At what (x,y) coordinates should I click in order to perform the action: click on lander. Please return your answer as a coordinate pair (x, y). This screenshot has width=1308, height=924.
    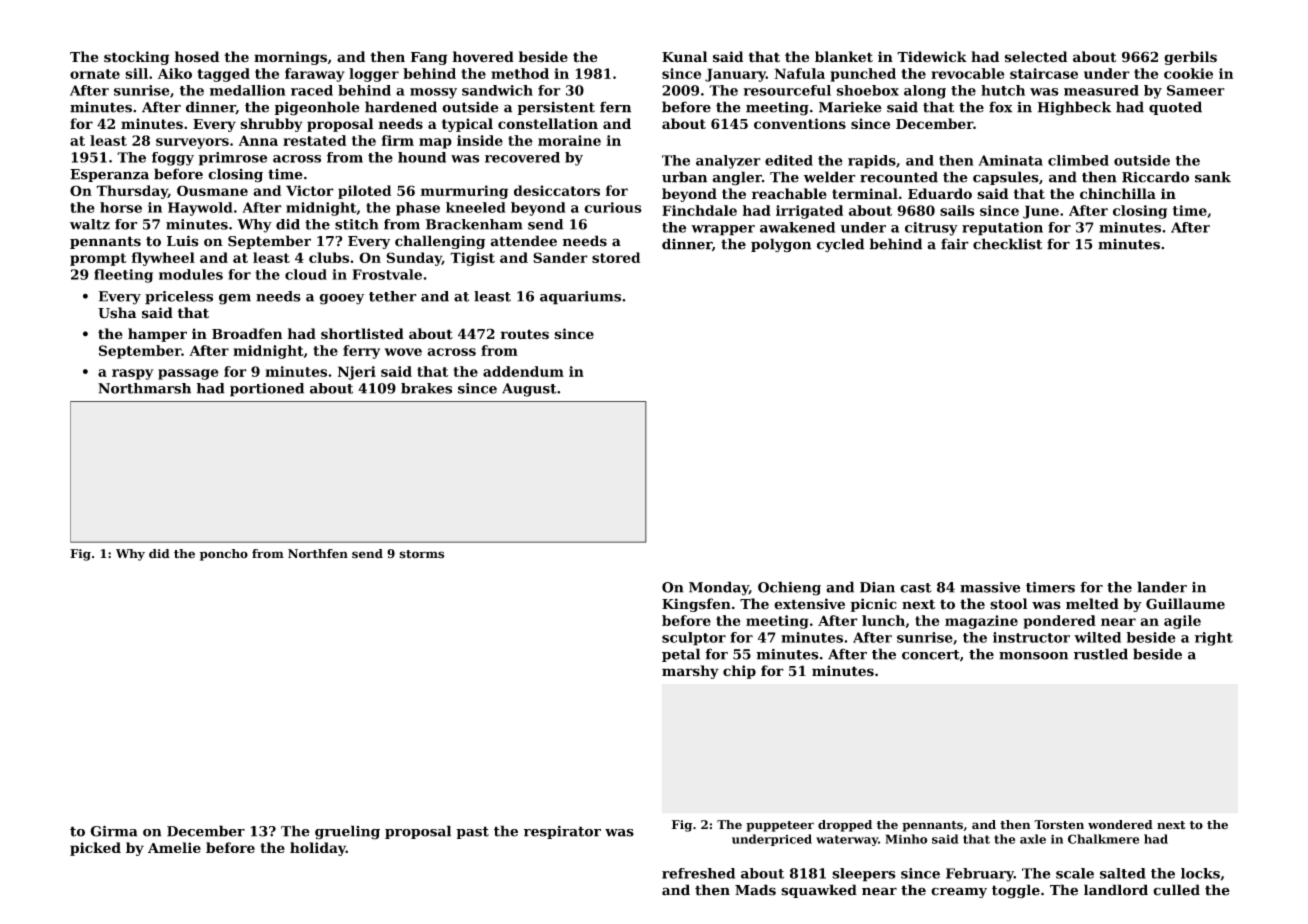
    Looking at the image, I should click on (1162, 587).
